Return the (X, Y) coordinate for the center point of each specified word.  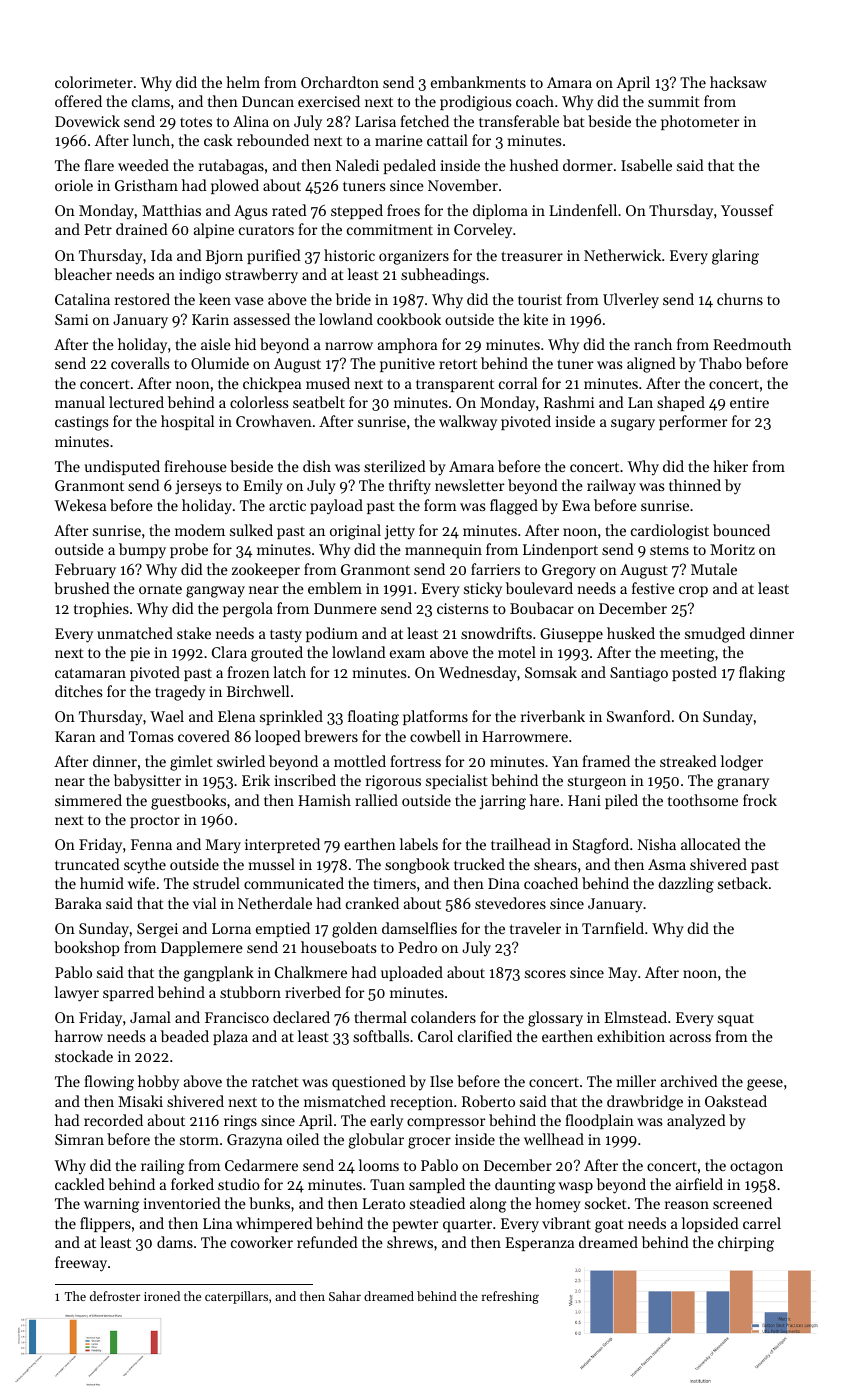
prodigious (475, 103)
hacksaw (738, 82)
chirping (746, 1244)
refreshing (510, 1297)
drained (142, 229)
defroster (115, 1296)
